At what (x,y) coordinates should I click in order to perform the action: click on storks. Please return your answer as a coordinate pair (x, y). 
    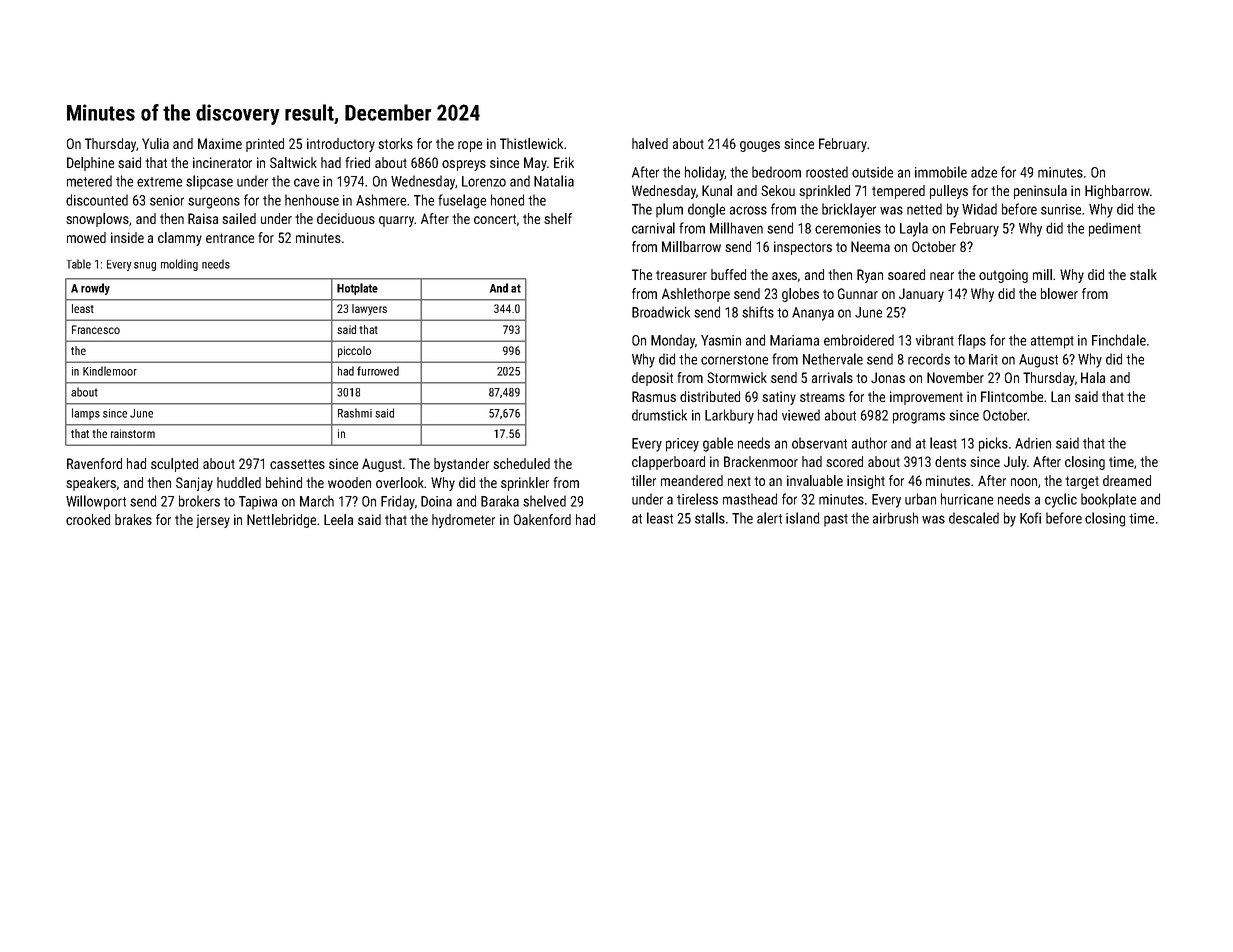
    Looking at the image, I should click on (395, 143).
